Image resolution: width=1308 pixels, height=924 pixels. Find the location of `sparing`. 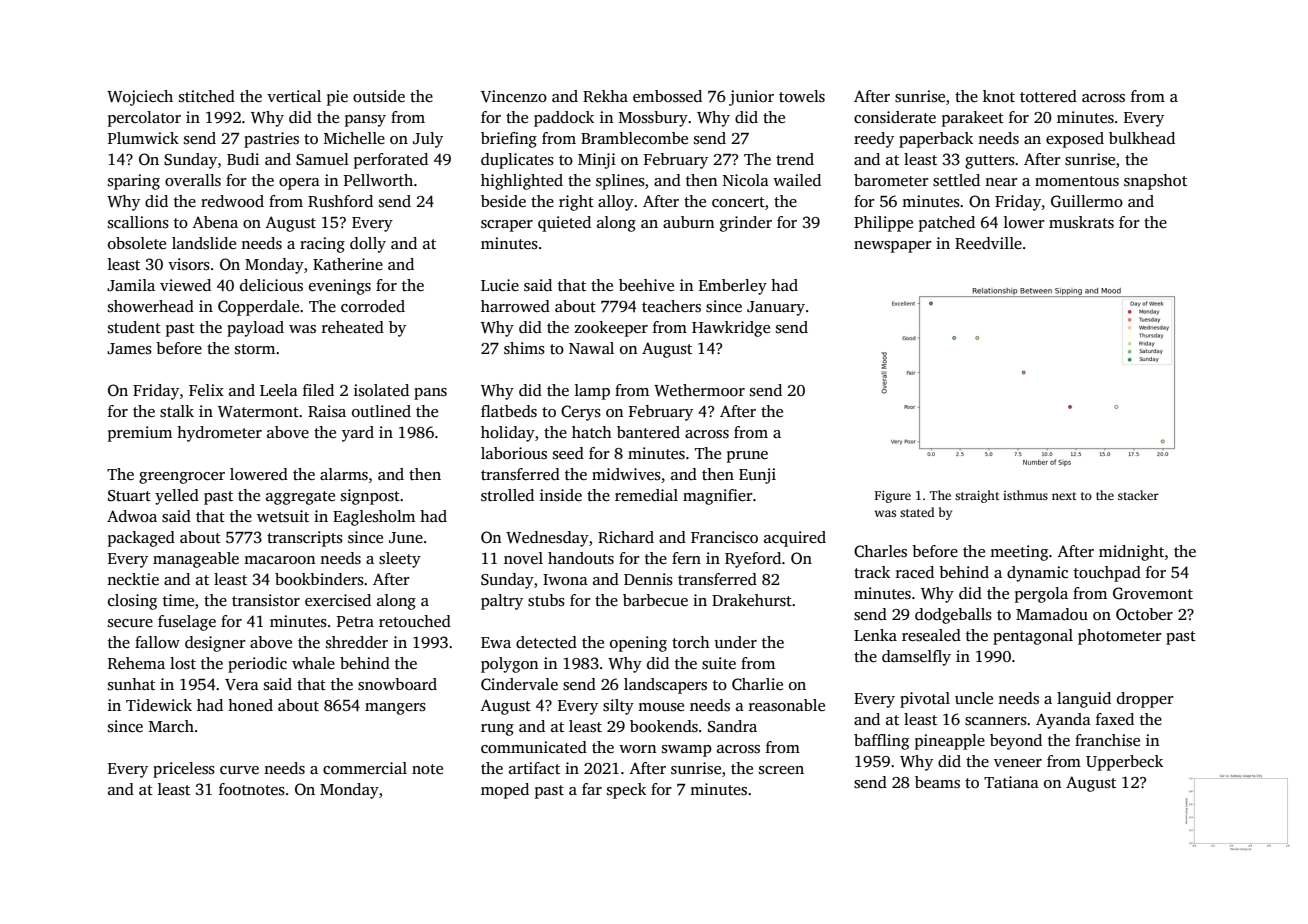

sparing is located at coordinates (134, 182).
